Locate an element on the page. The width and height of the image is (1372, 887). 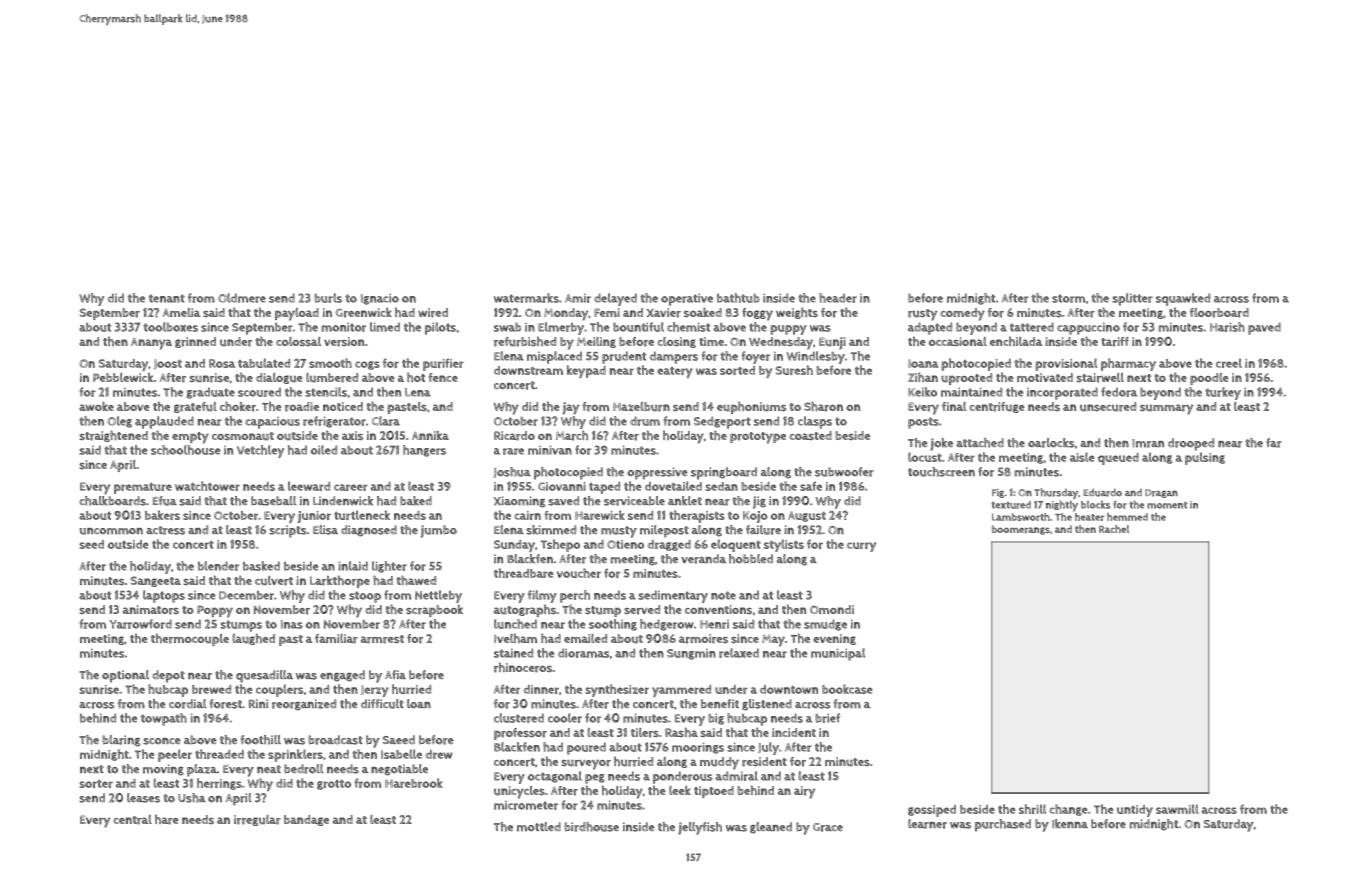
Oldmere is located at coordinates (242, 298).
